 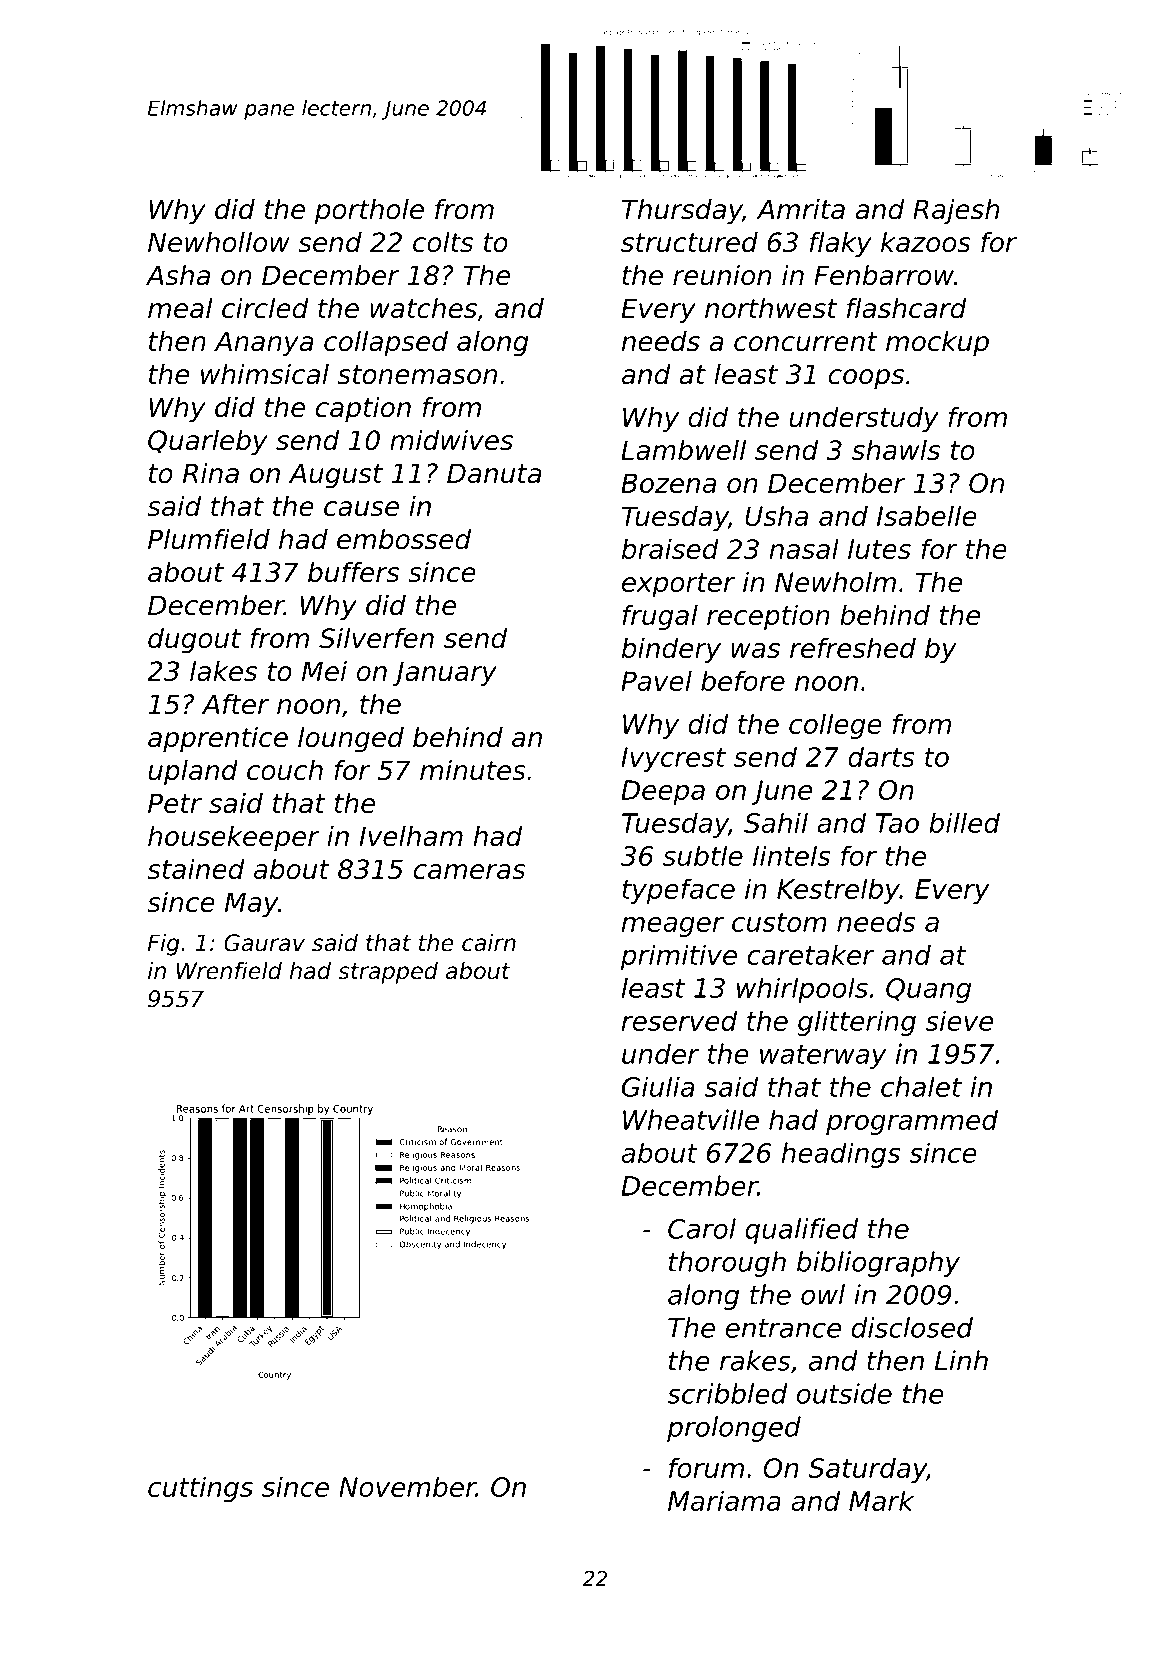 I want to click on Newhollow, so click(x=219, y=242).
